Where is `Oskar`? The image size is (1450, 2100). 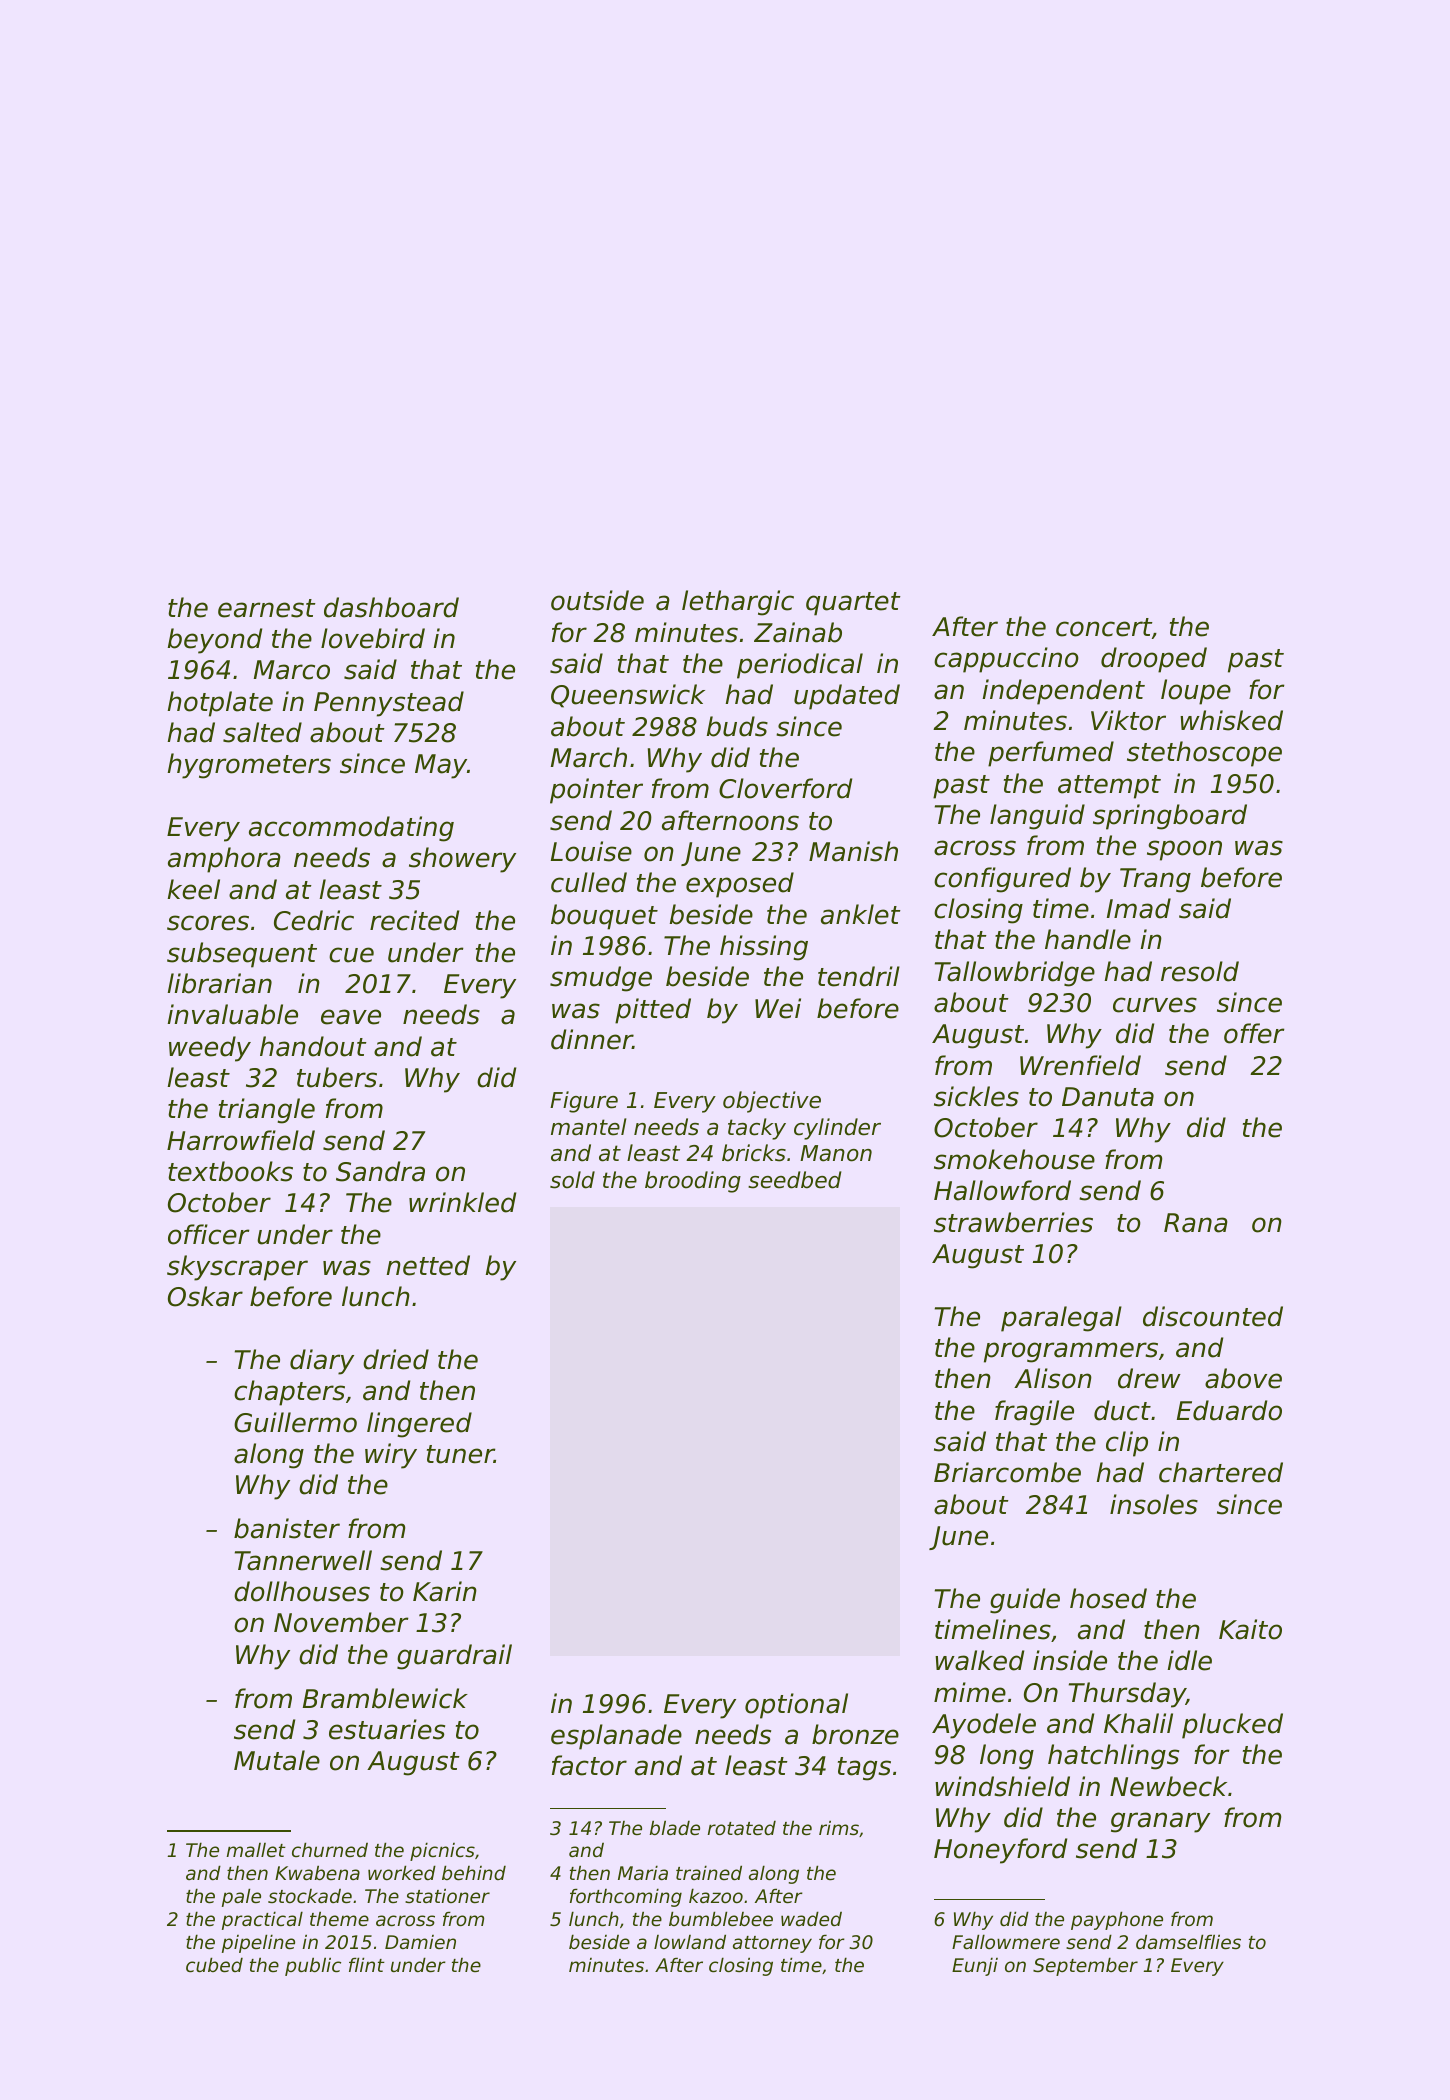 Oskar is located at coordinates (205, 1296).
